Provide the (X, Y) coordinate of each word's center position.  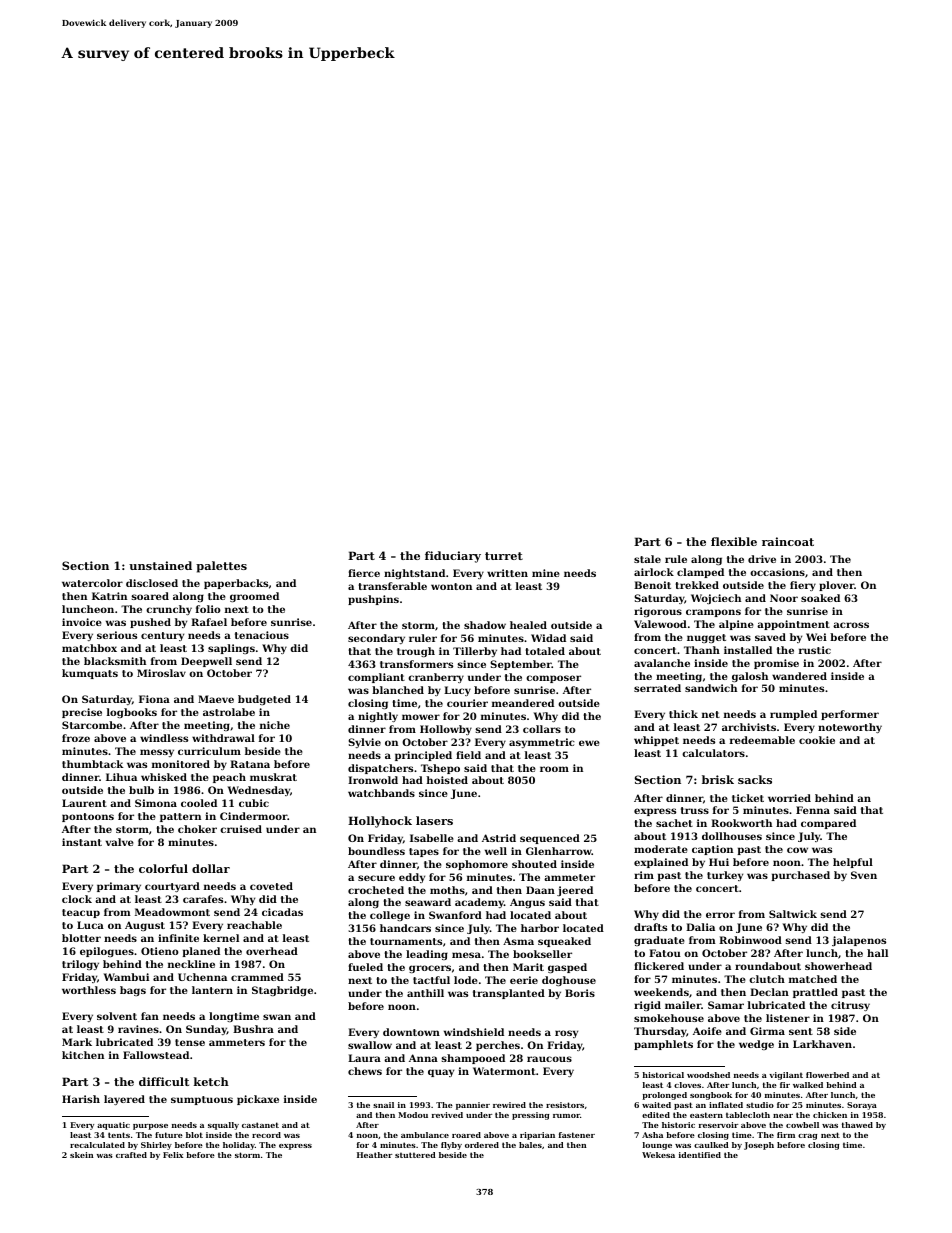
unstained (160, 565)
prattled (815, 993)
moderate (661, 849)
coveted (271, 886)
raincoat (788, 541)
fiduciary (453, 557)
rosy (566, 1034)
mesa (466, 955)
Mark (77, 1042)
